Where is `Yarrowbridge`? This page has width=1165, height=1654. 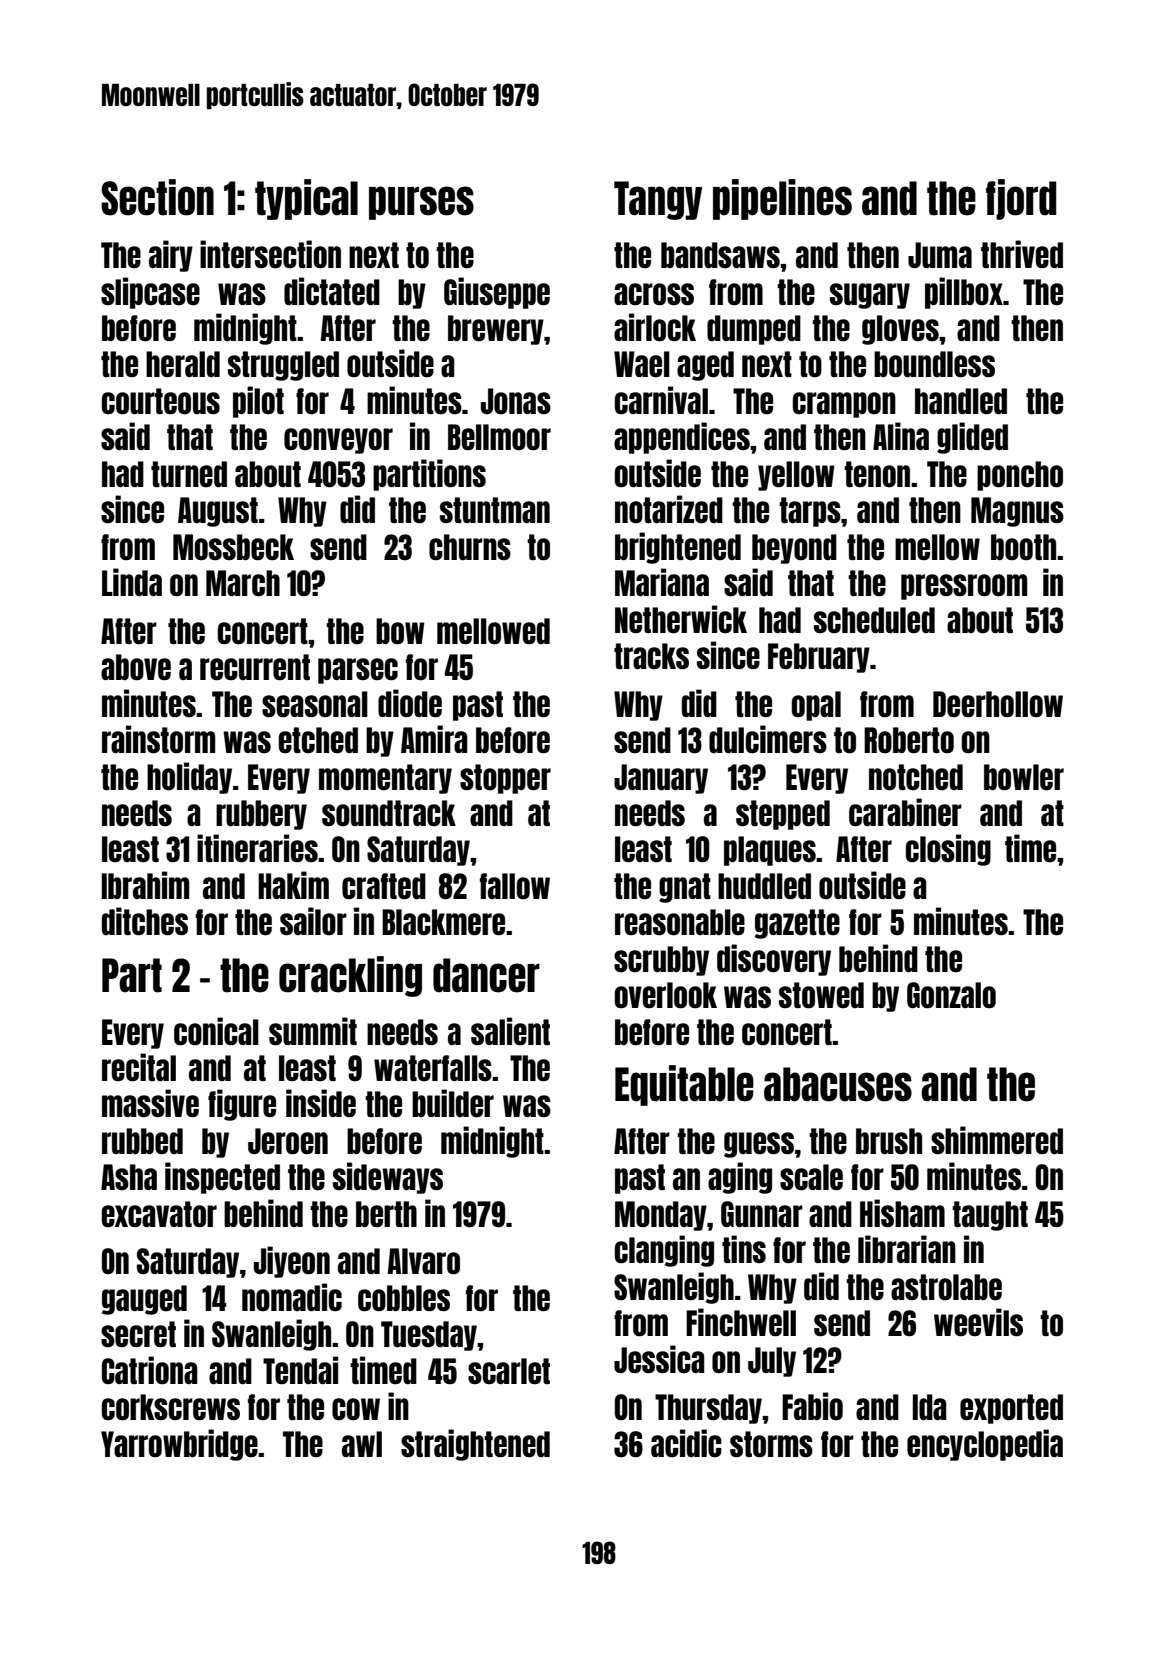
Yarrowbridge is located at coordinates (179, 1445).
